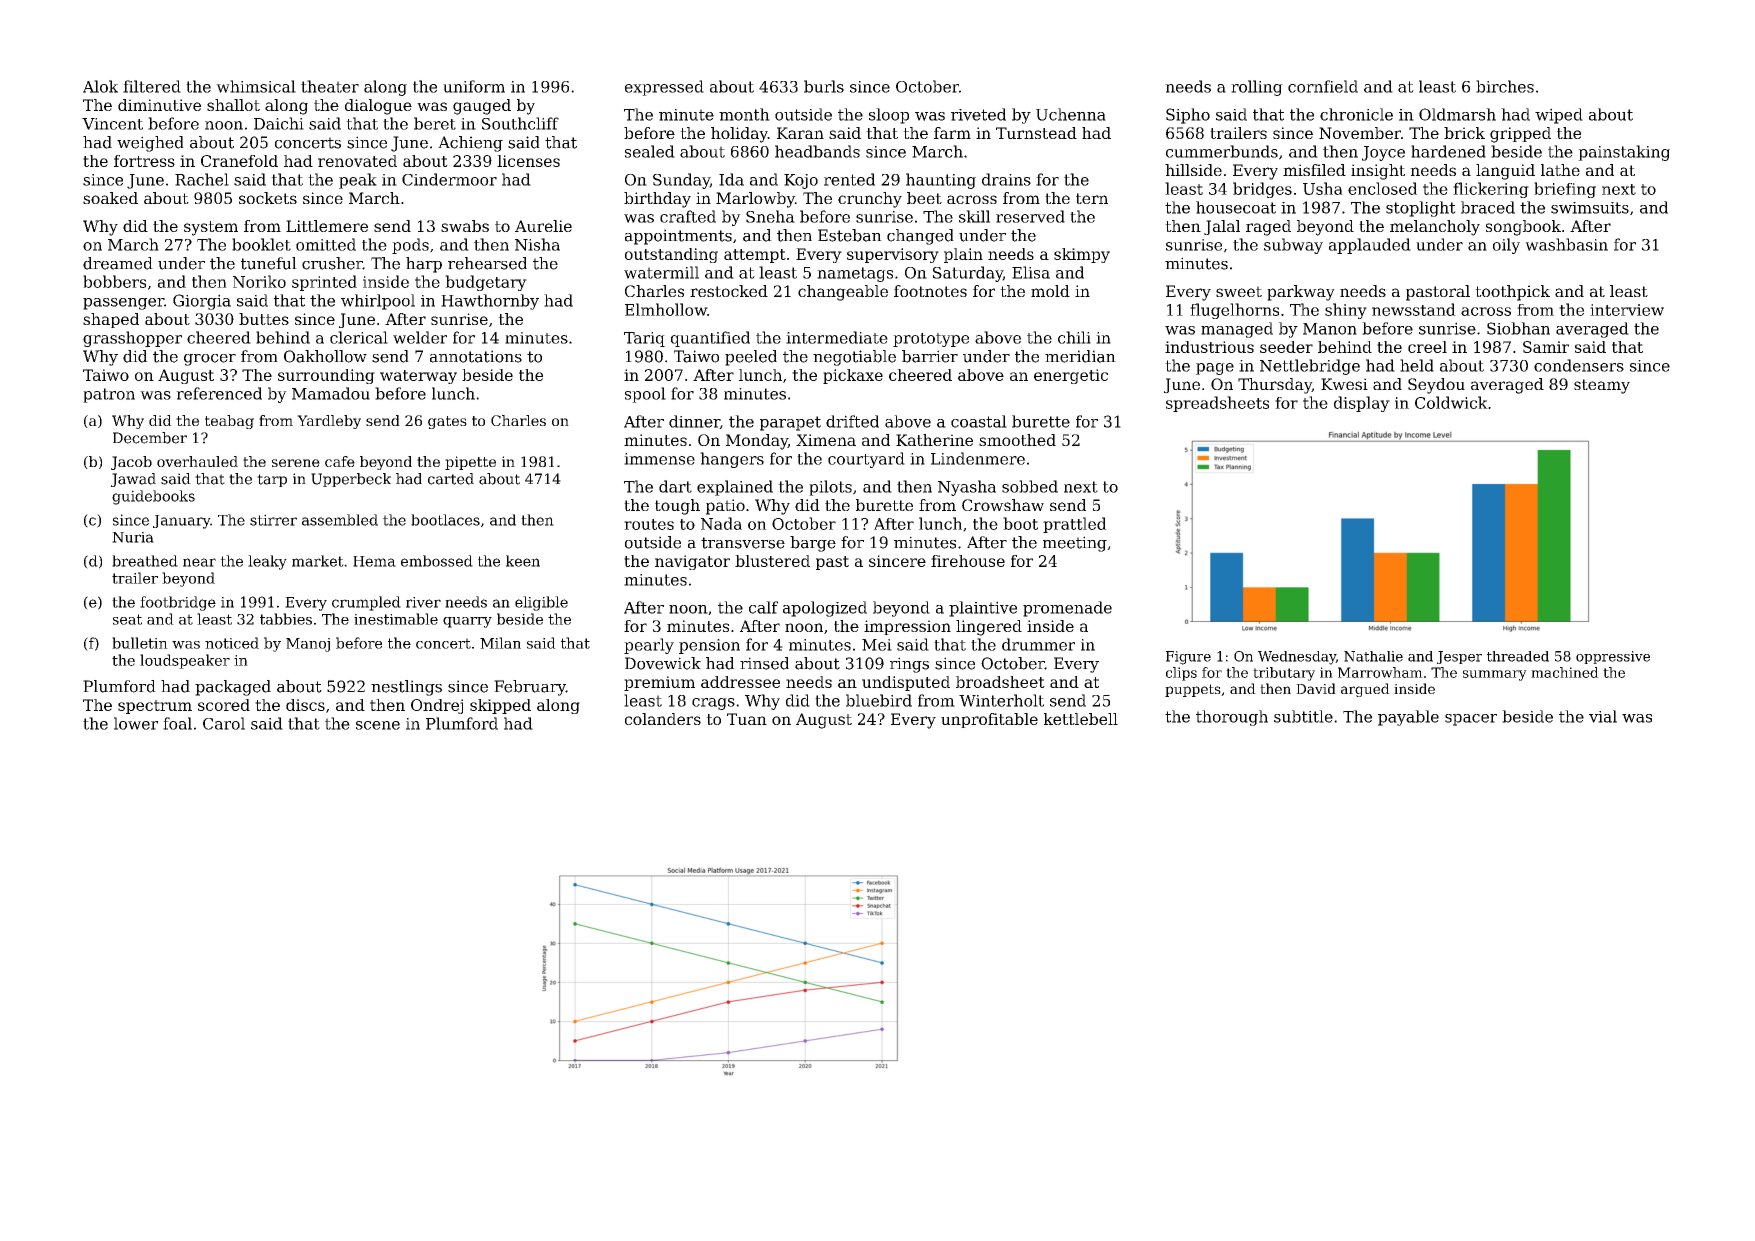 Image resolution: width=1755 pixels, height=1241 pixels. I want to click on gripped, so click(1520, 135).
